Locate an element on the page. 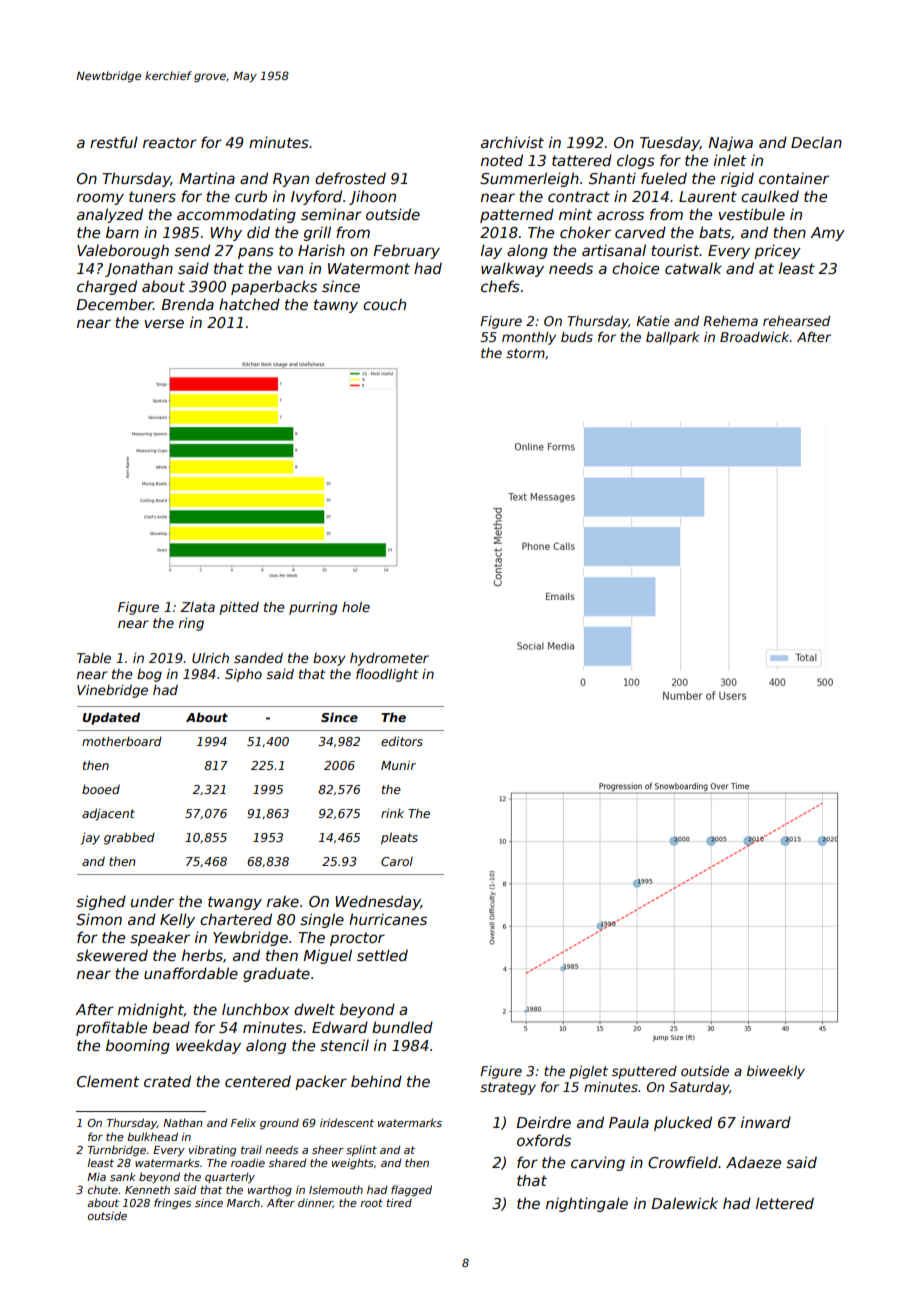 The width and height of the page is (924, 1314). Broadwick is located at coordinates (754, 337).
